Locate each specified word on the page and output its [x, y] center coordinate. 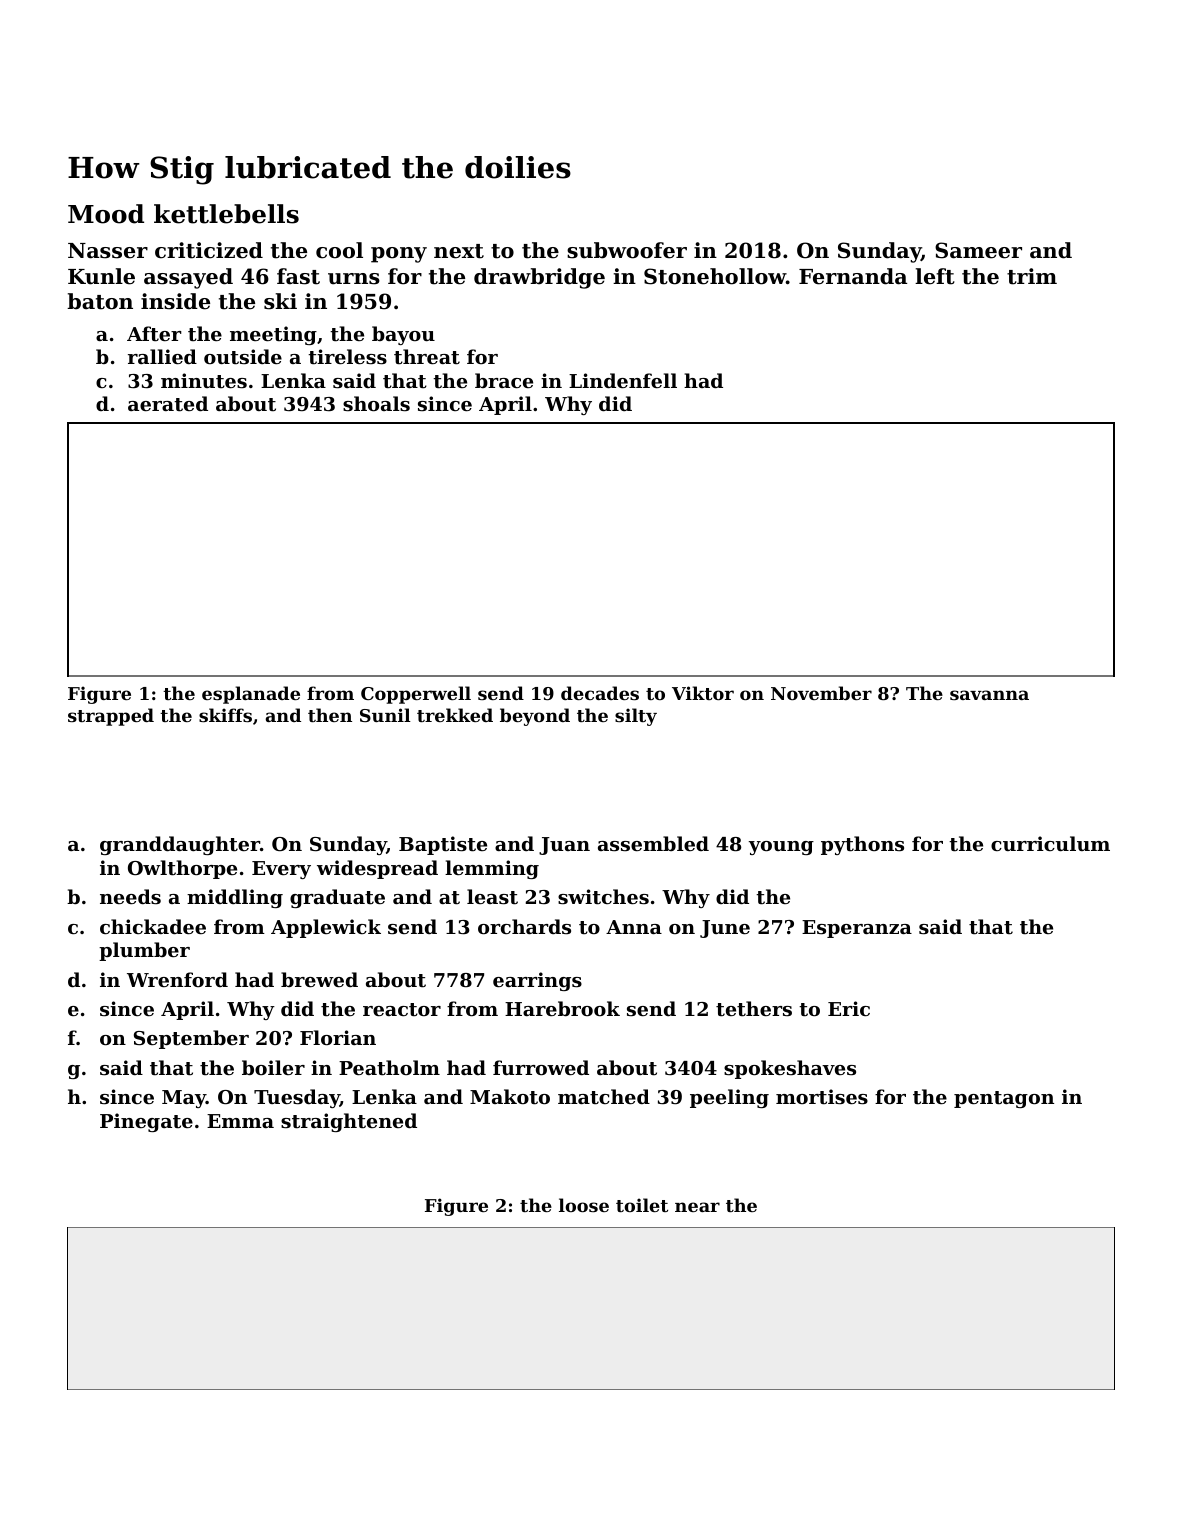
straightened [349, 1122]
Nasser [108, 251]
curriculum [1050, 843]
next [459, 251]
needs [130, 896]
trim [1032, 276]
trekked [455, 715]
